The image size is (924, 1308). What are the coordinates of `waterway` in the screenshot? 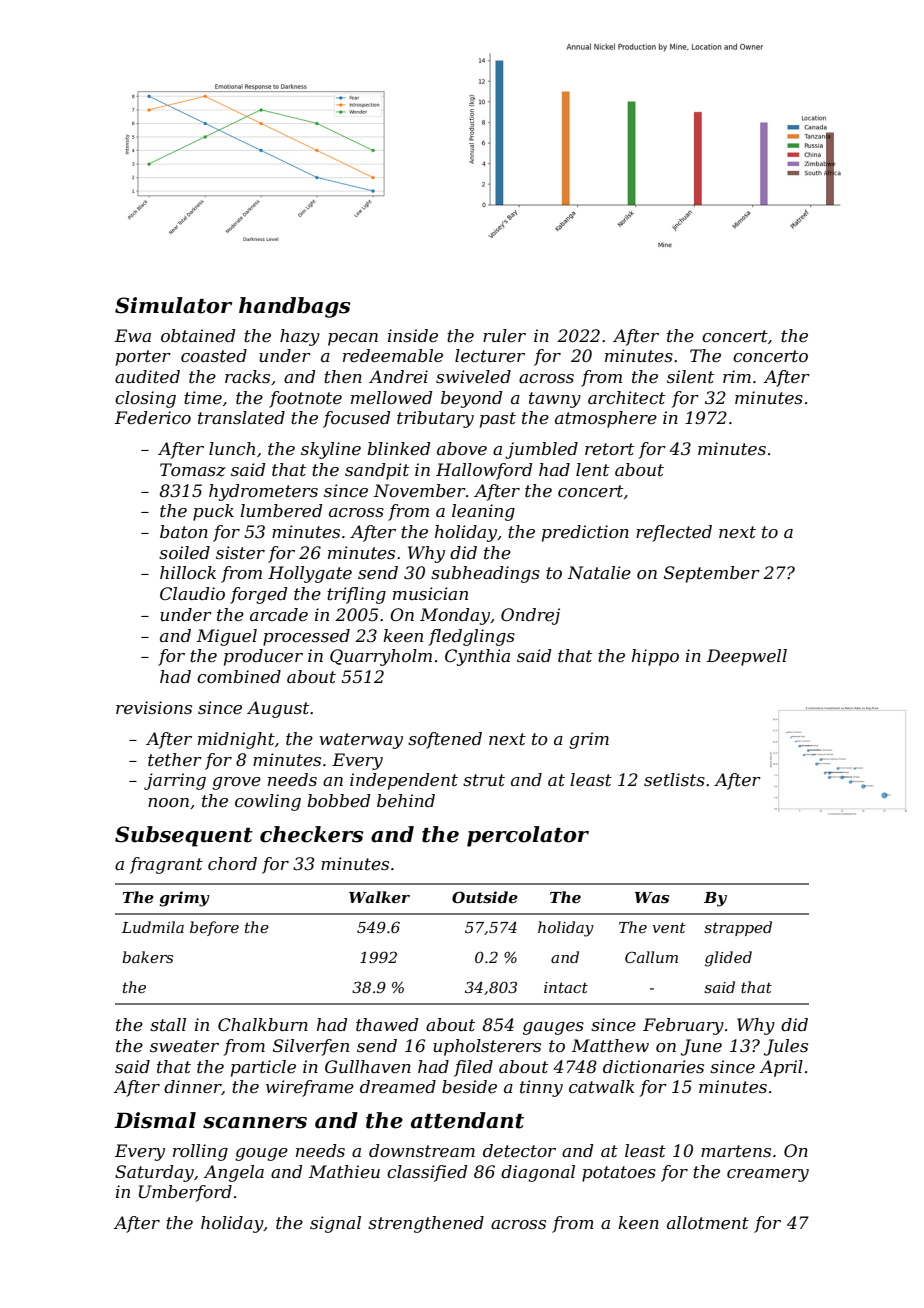 It's located at (361, 741).
